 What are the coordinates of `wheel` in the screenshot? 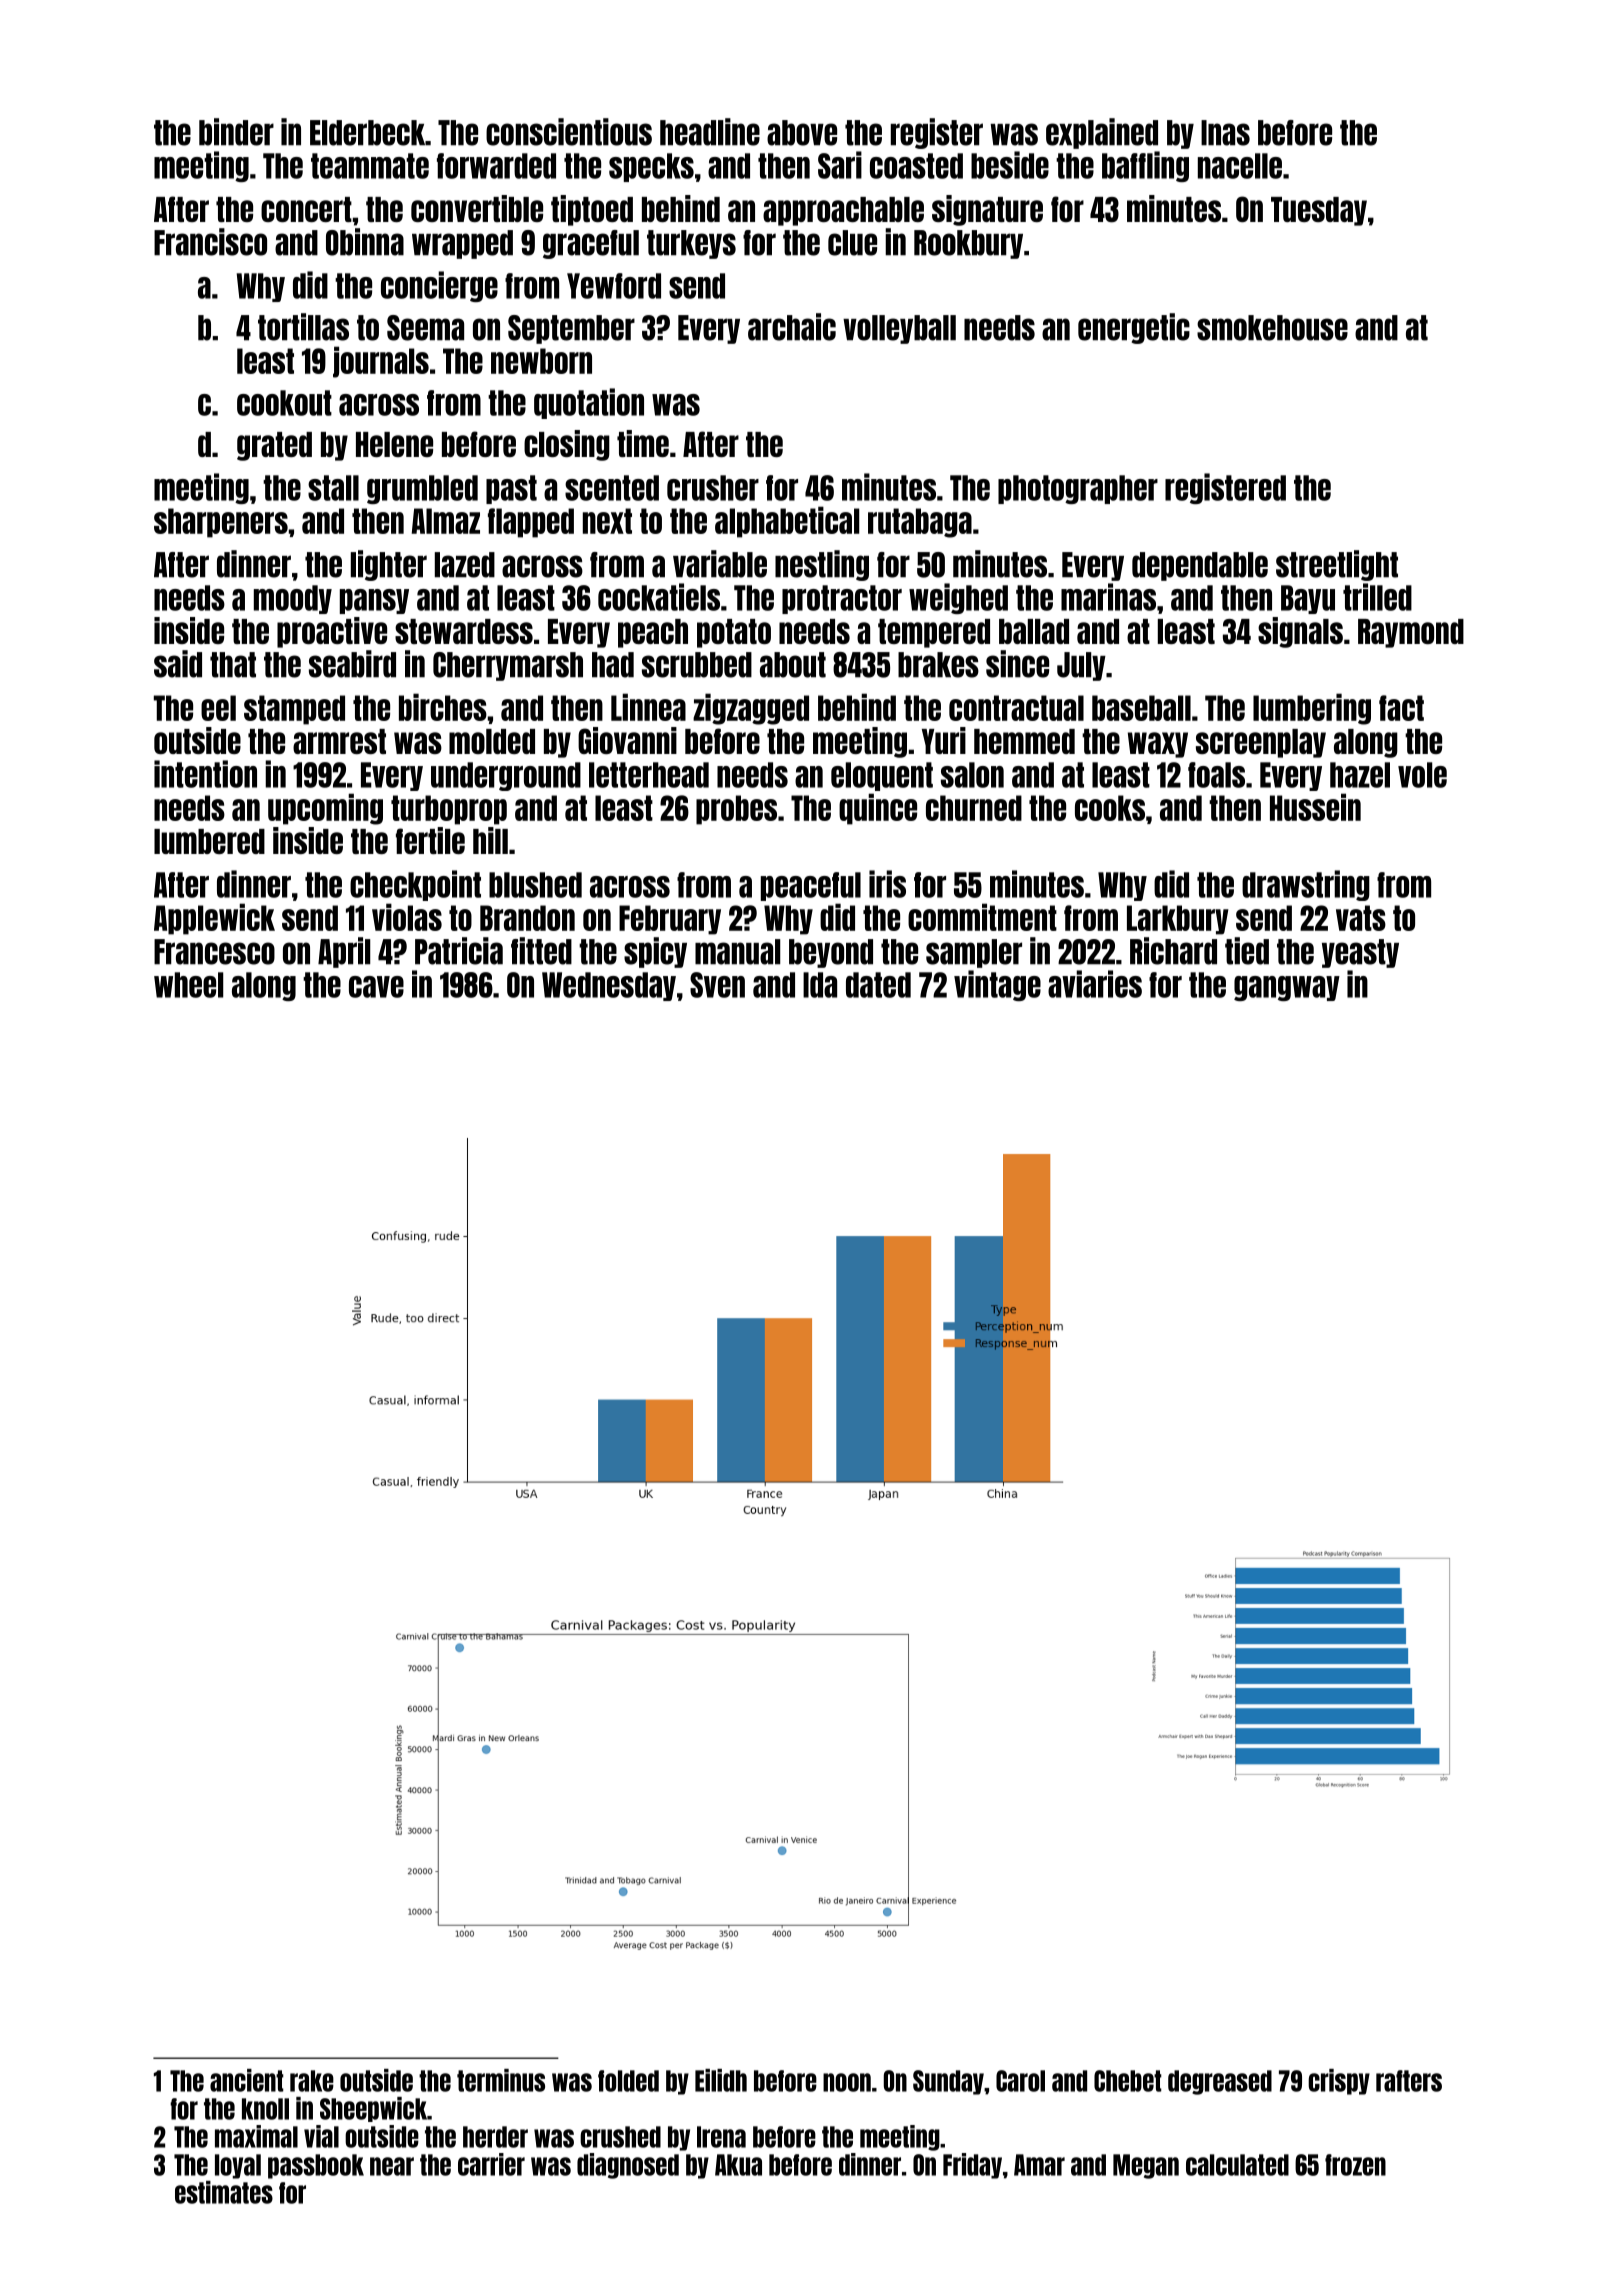 It's located at (188, 985).
